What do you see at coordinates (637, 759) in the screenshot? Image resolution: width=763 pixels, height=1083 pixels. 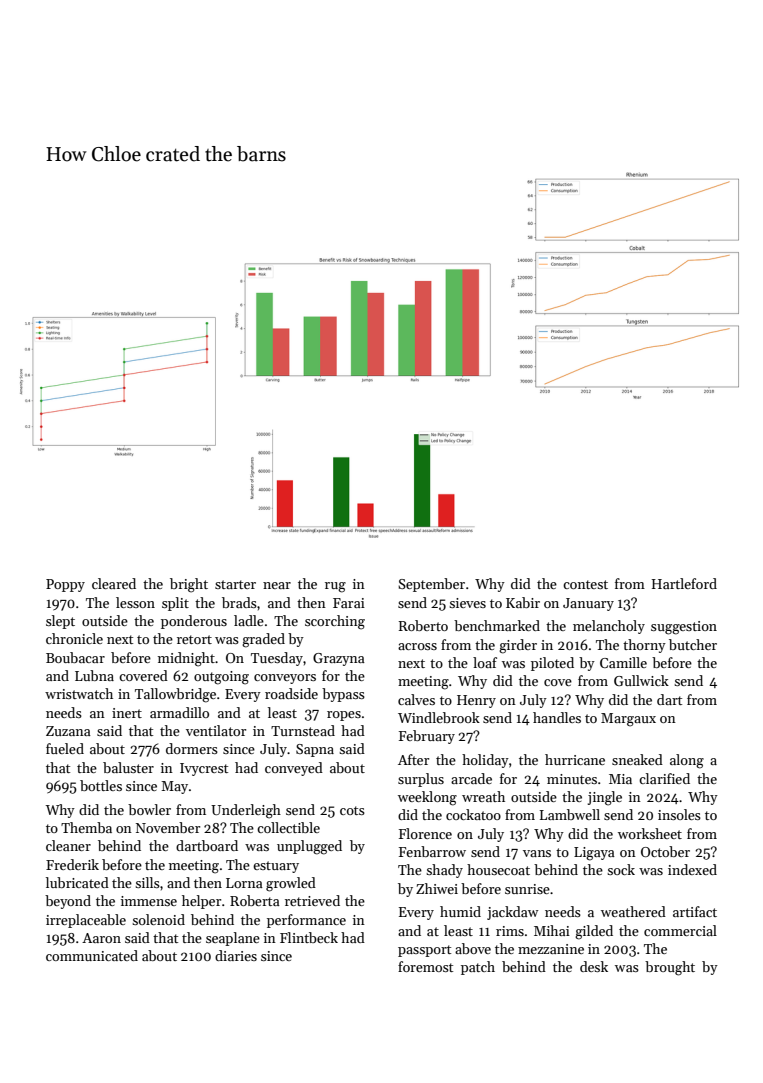 I see `sneaked` at bounding box center [637, 759].
